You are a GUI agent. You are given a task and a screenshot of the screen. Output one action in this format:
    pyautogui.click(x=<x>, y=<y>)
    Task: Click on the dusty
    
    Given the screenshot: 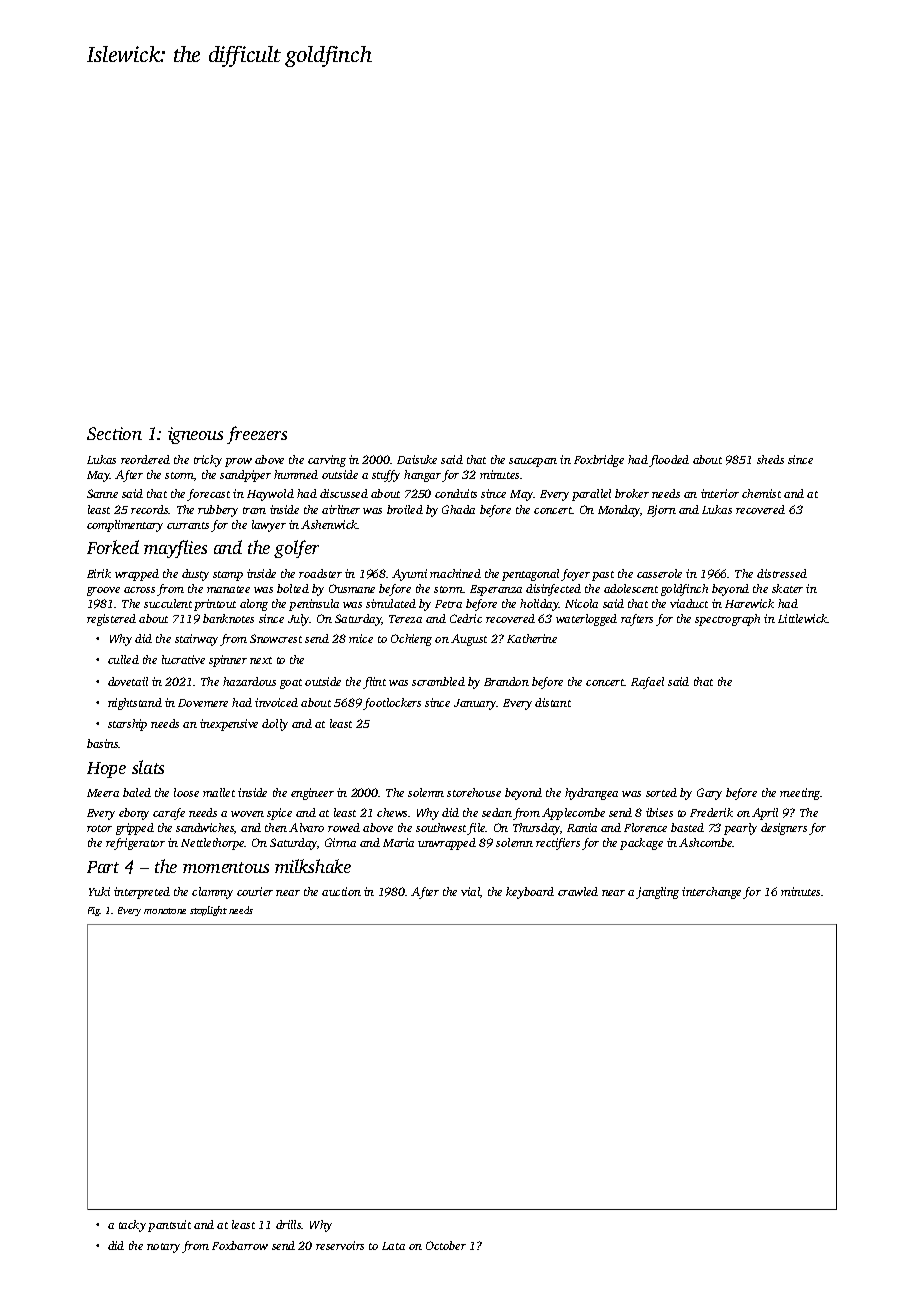 What is the action you would take?
    pyautogui.click(x=195, y=575)
